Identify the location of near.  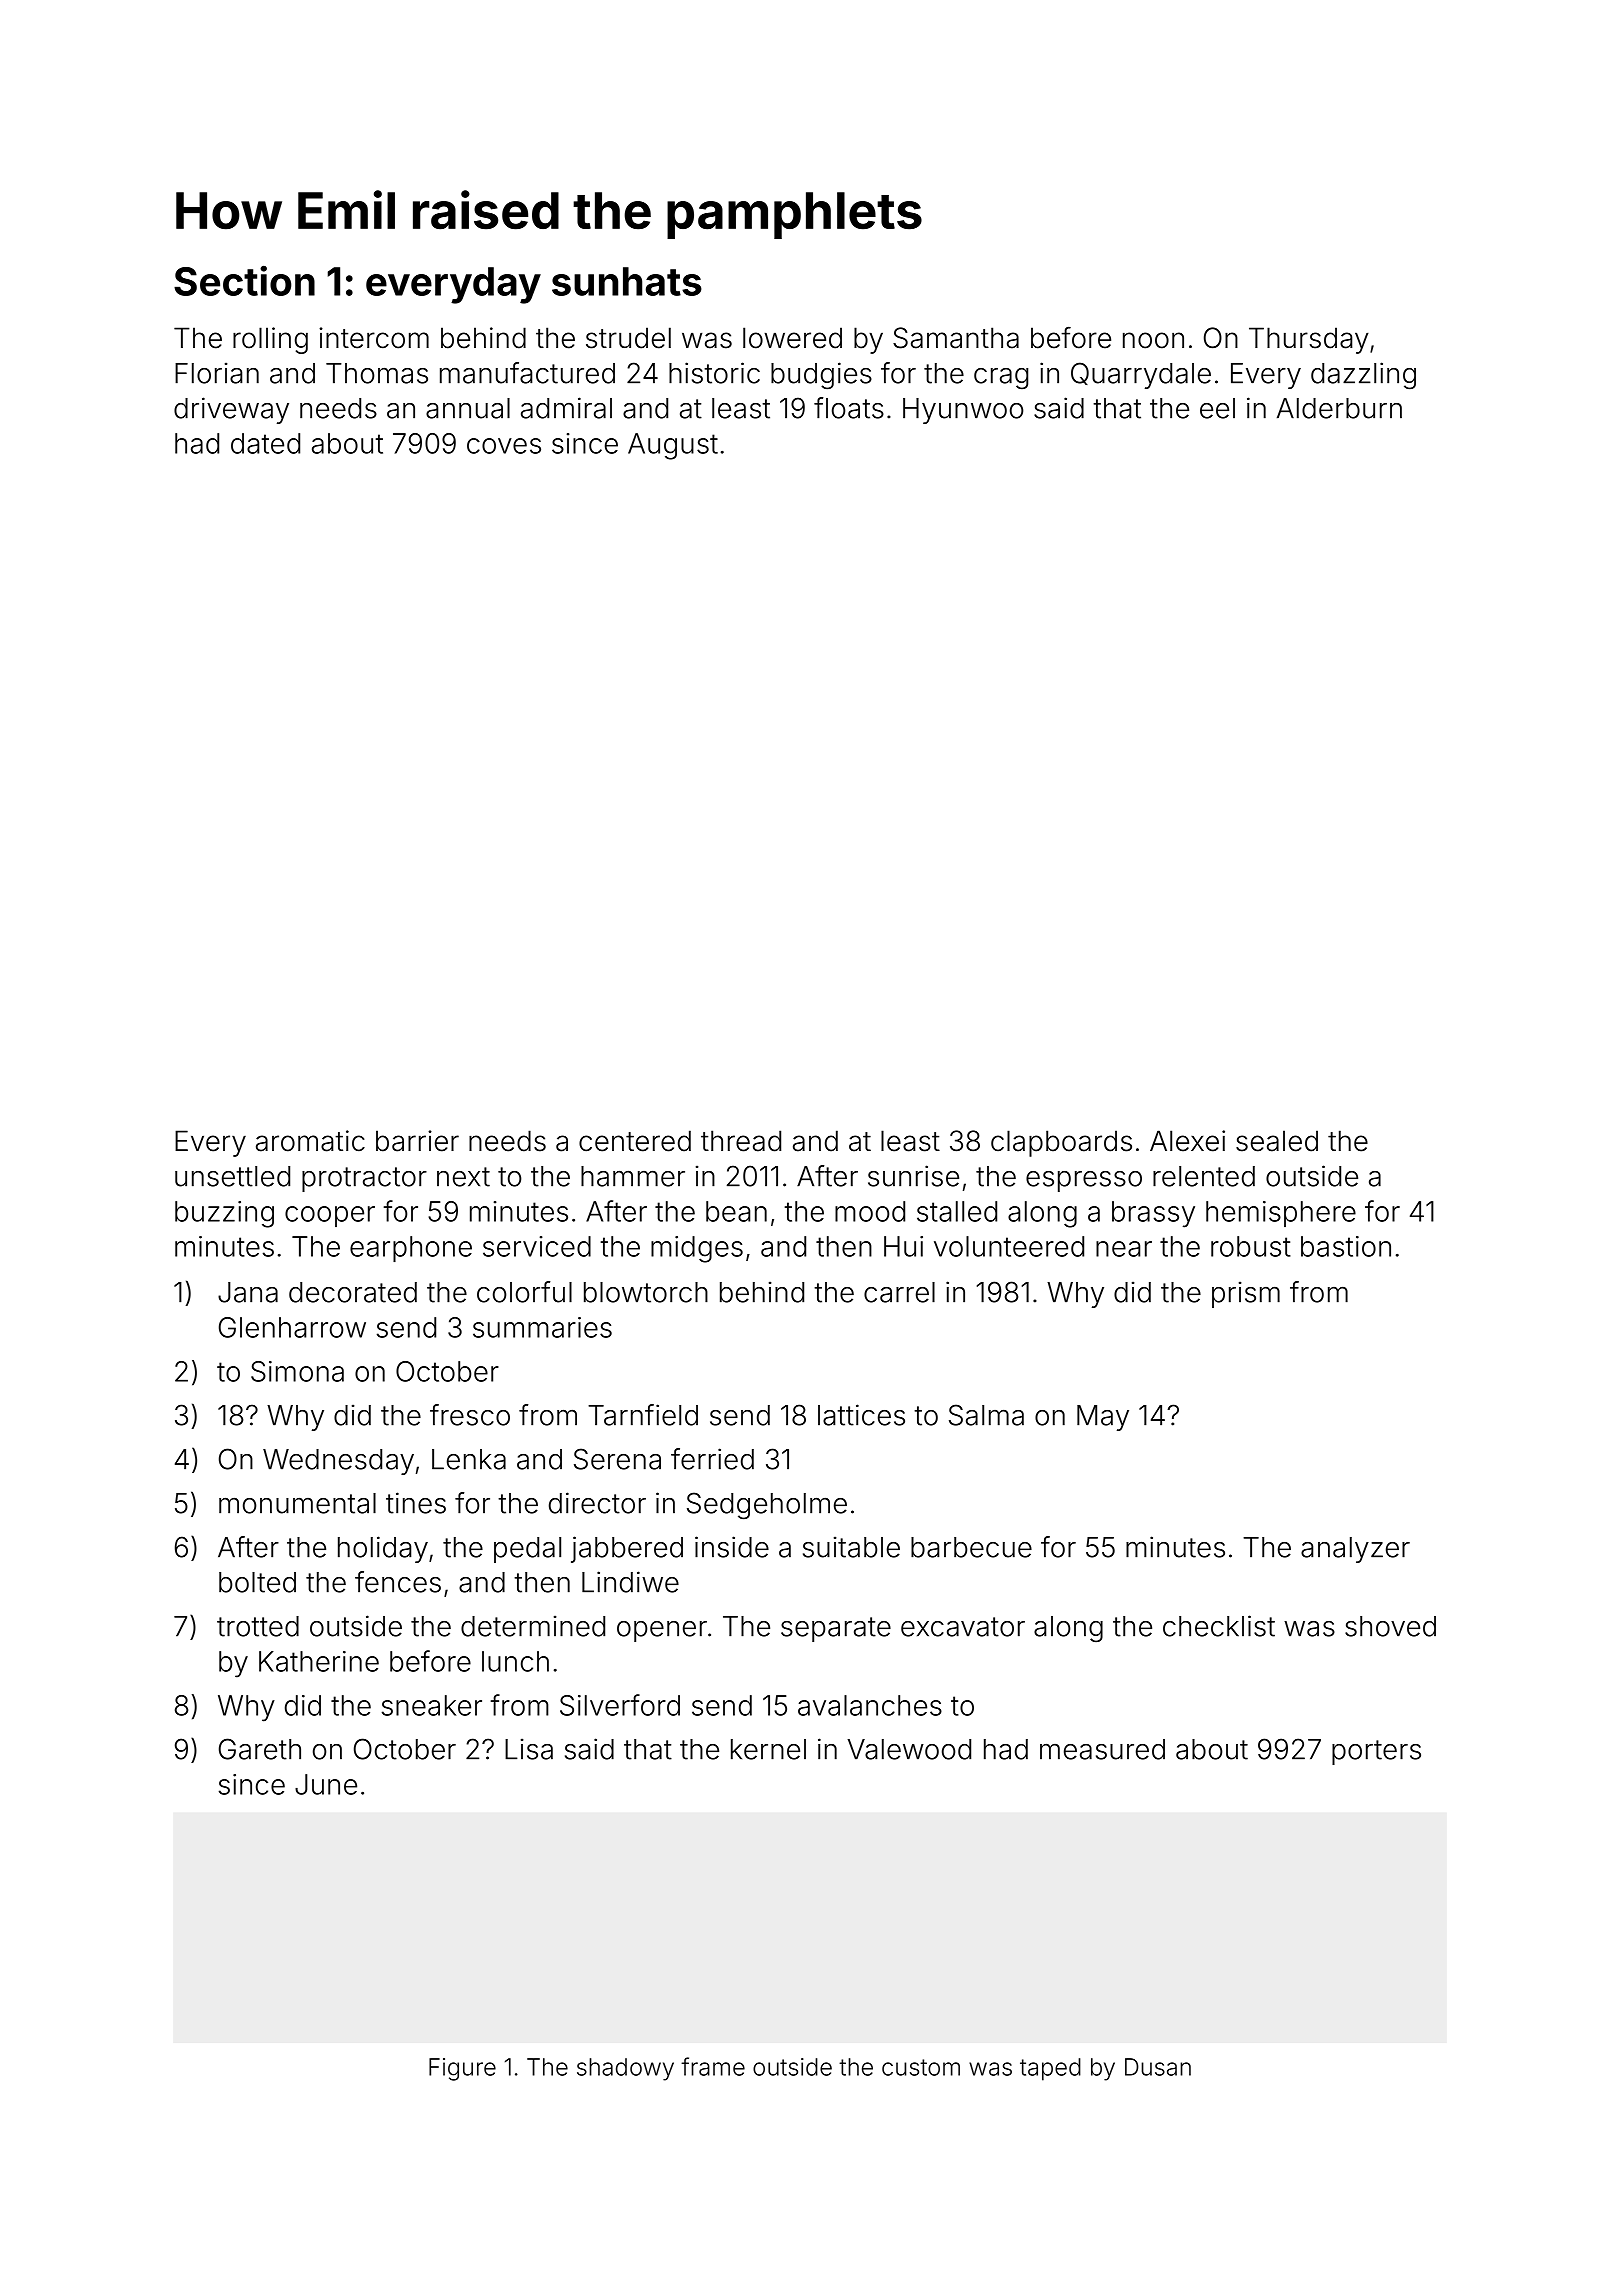
(1124, 1249).
